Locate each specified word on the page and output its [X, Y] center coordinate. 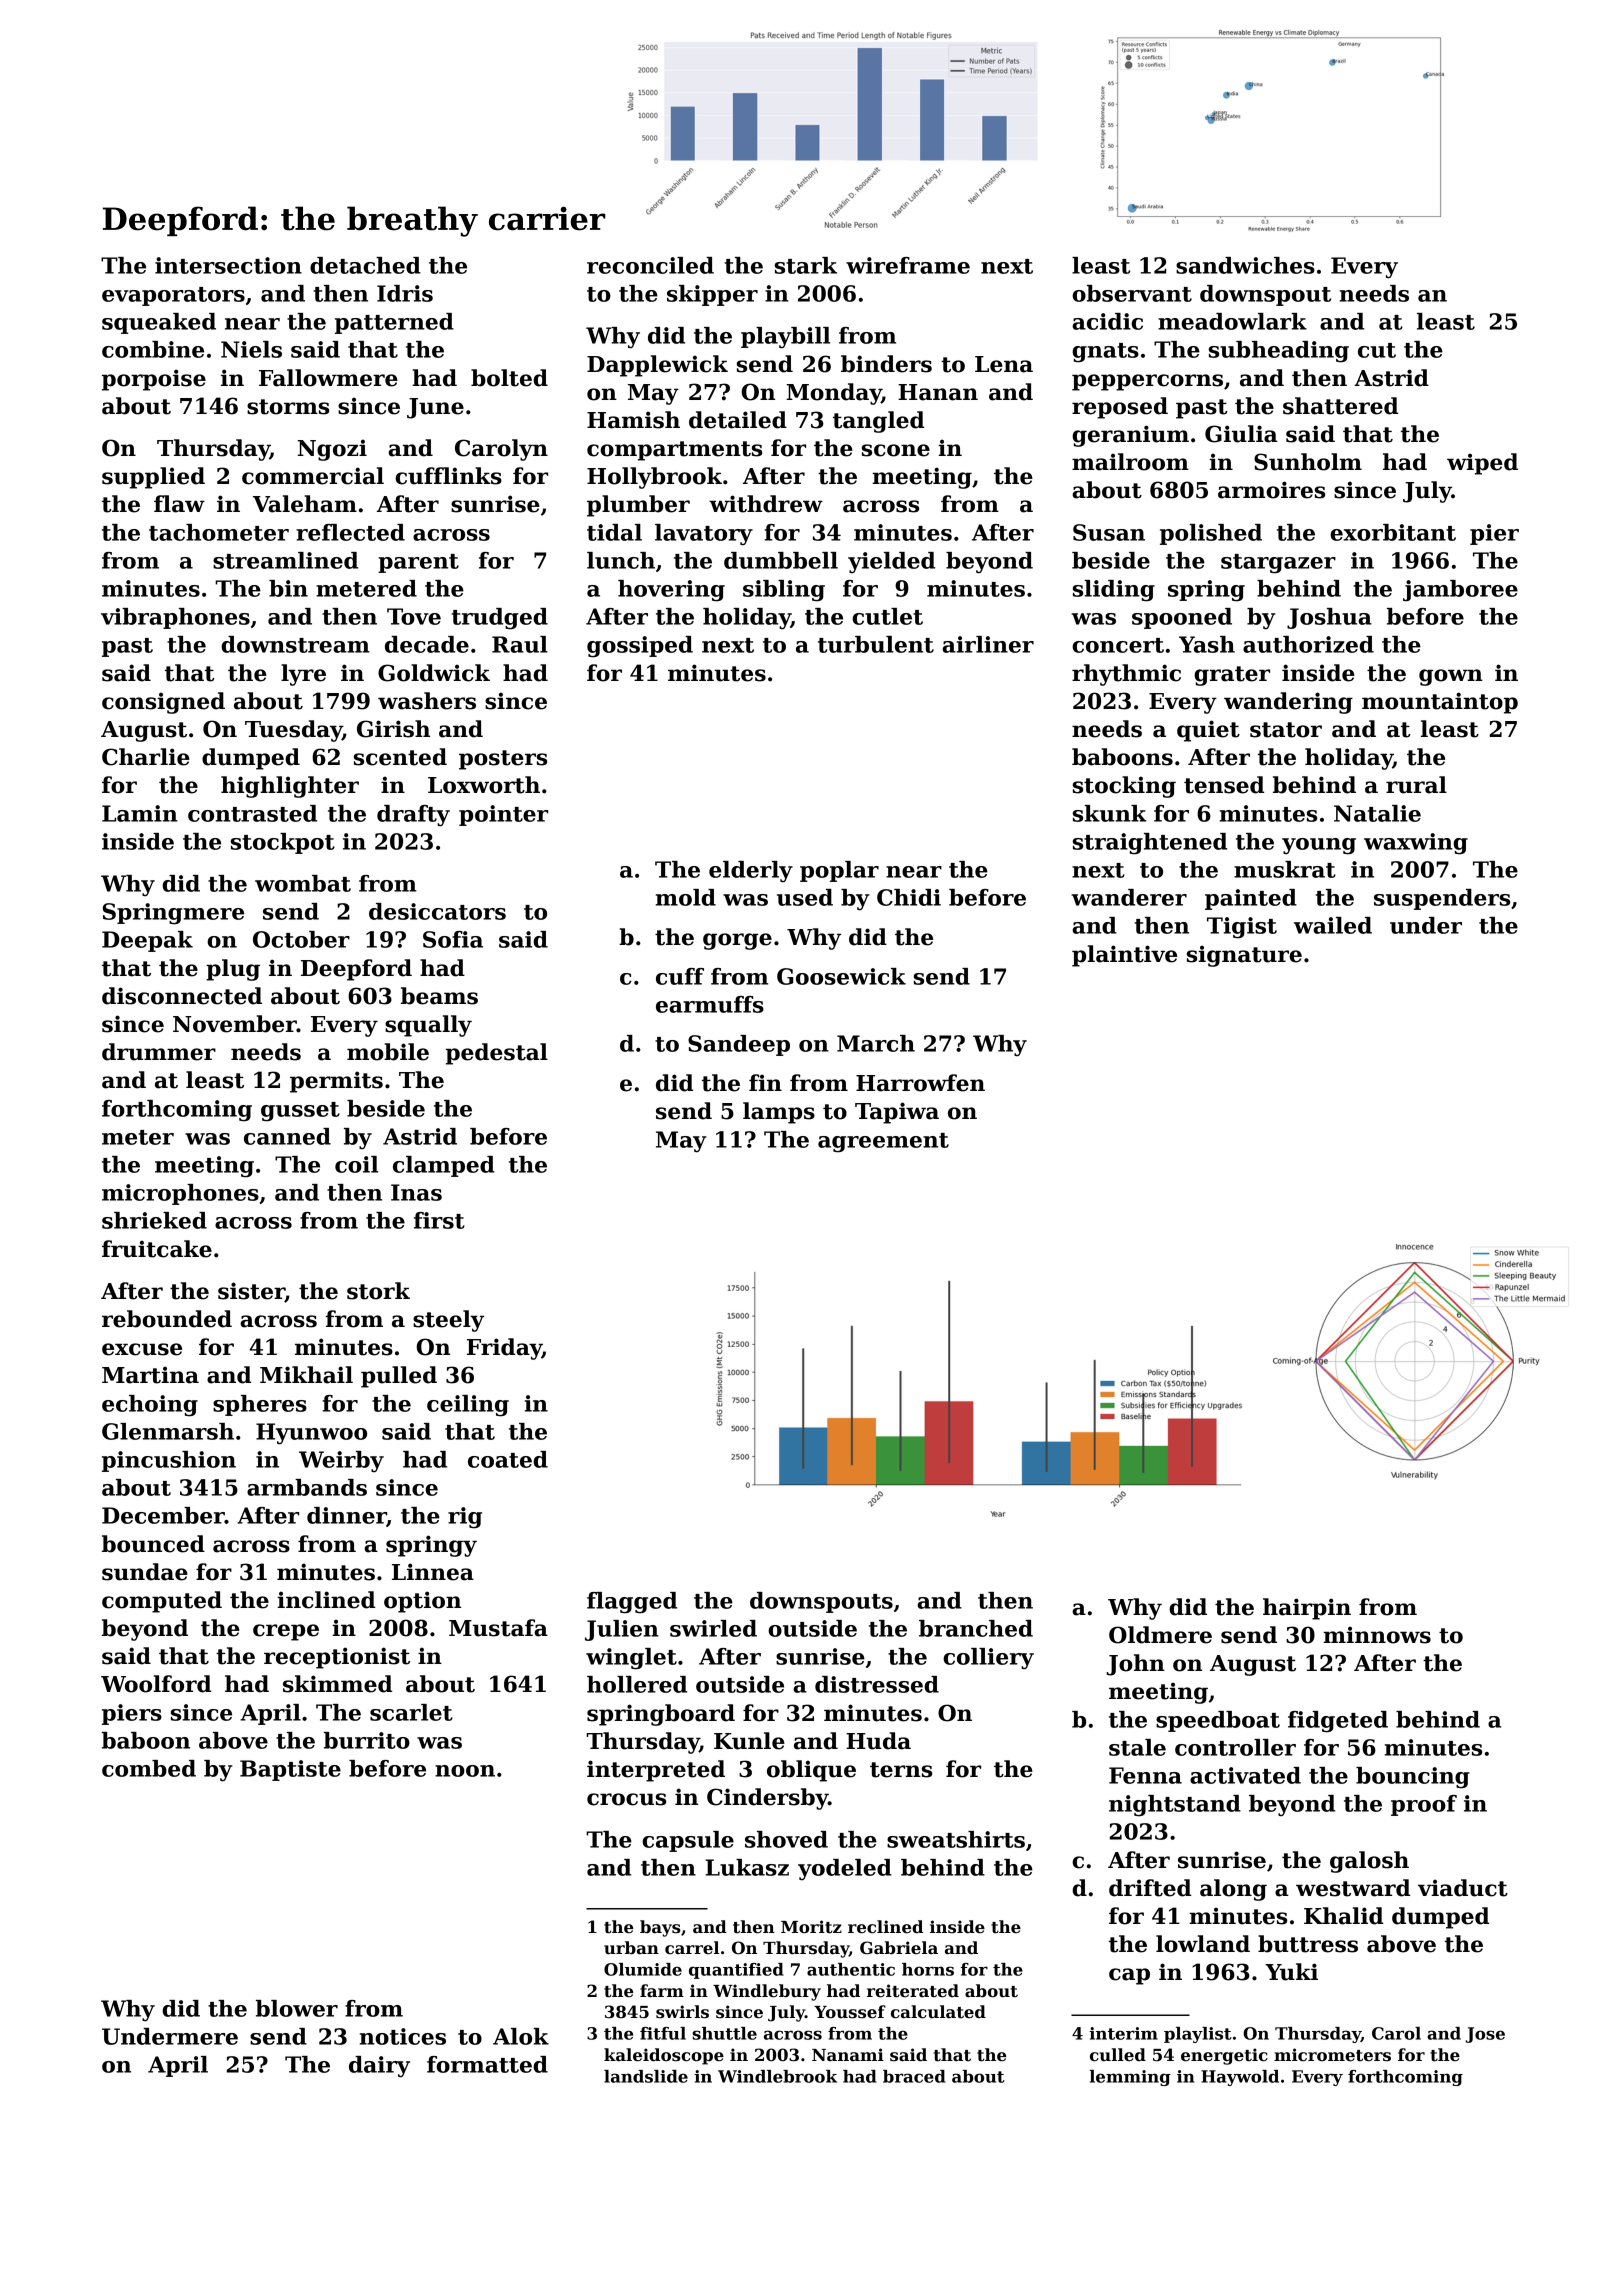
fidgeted [1338, 1722]
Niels [251, 349]
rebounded [167, 1319]
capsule [688, 1841]
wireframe [908, 265]
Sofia [453, 939]
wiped [1482, 464]
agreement [883, 1143]
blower [297, 2008]
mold [686, 897]
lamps [779, 1113]
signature [1244, 956]
